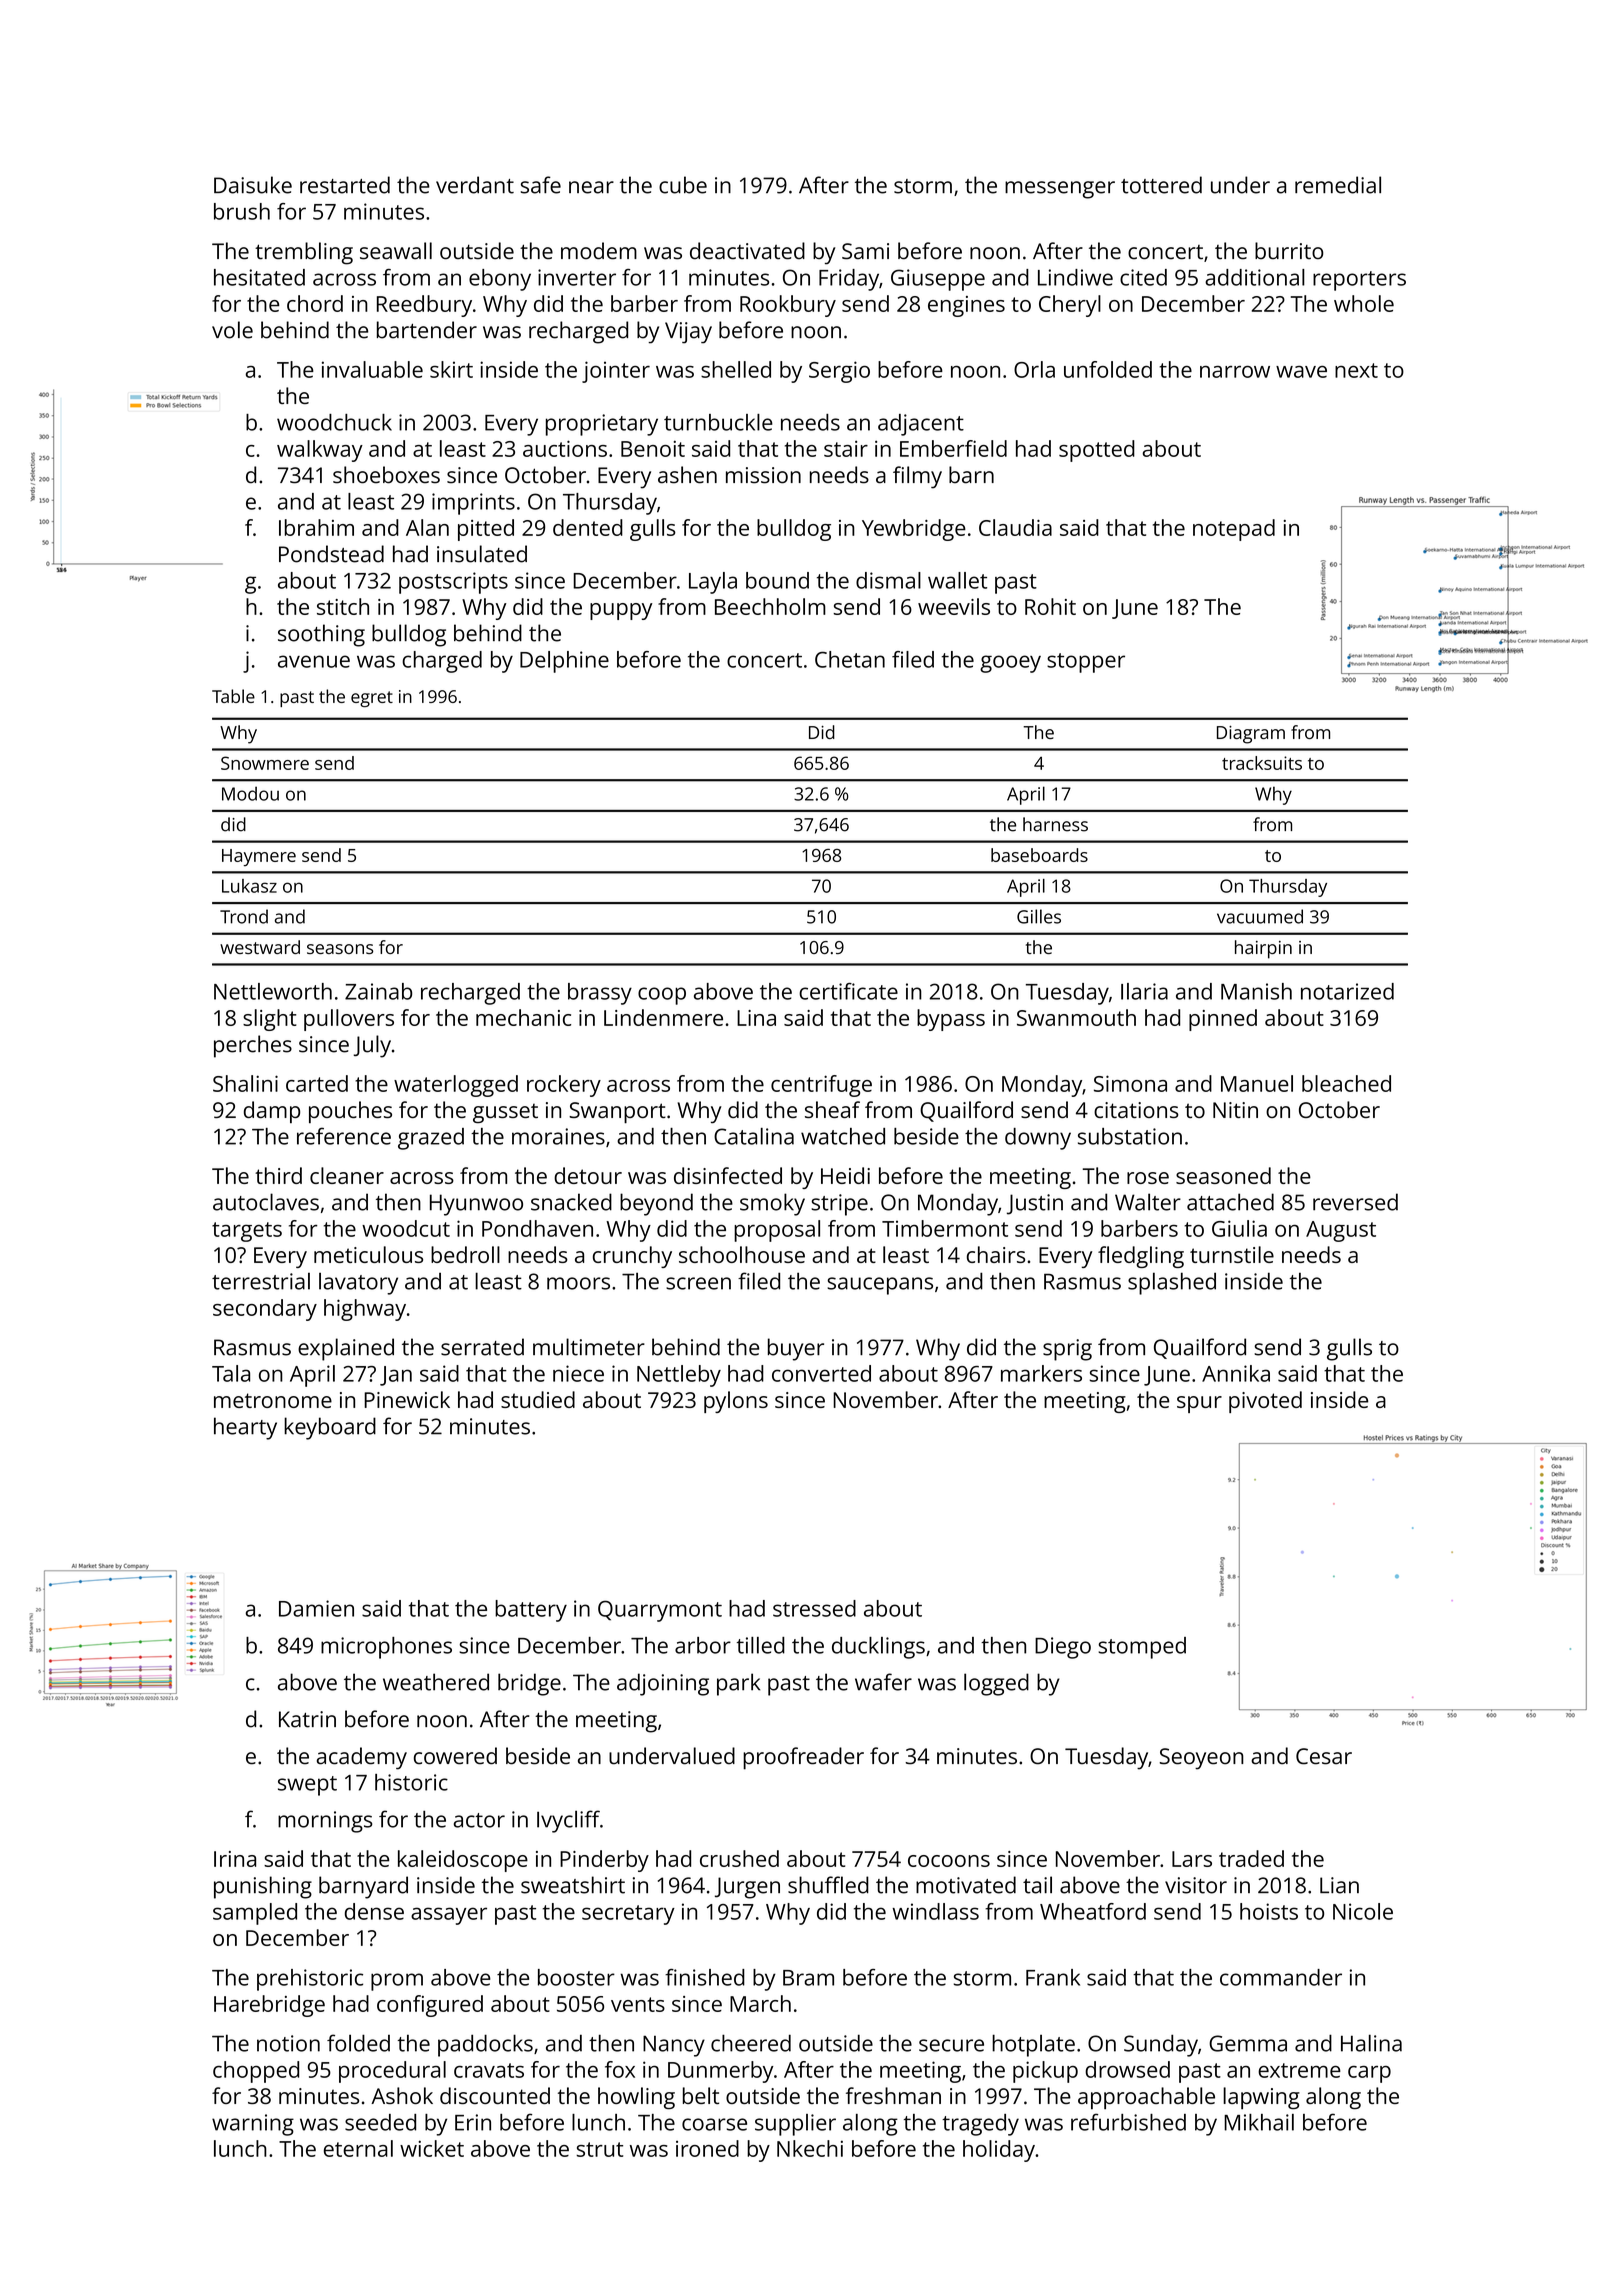  What do you see at coordinates (1324, 1756) in the page?
I see `Cesar` at bounding box center [1324, 1756].
